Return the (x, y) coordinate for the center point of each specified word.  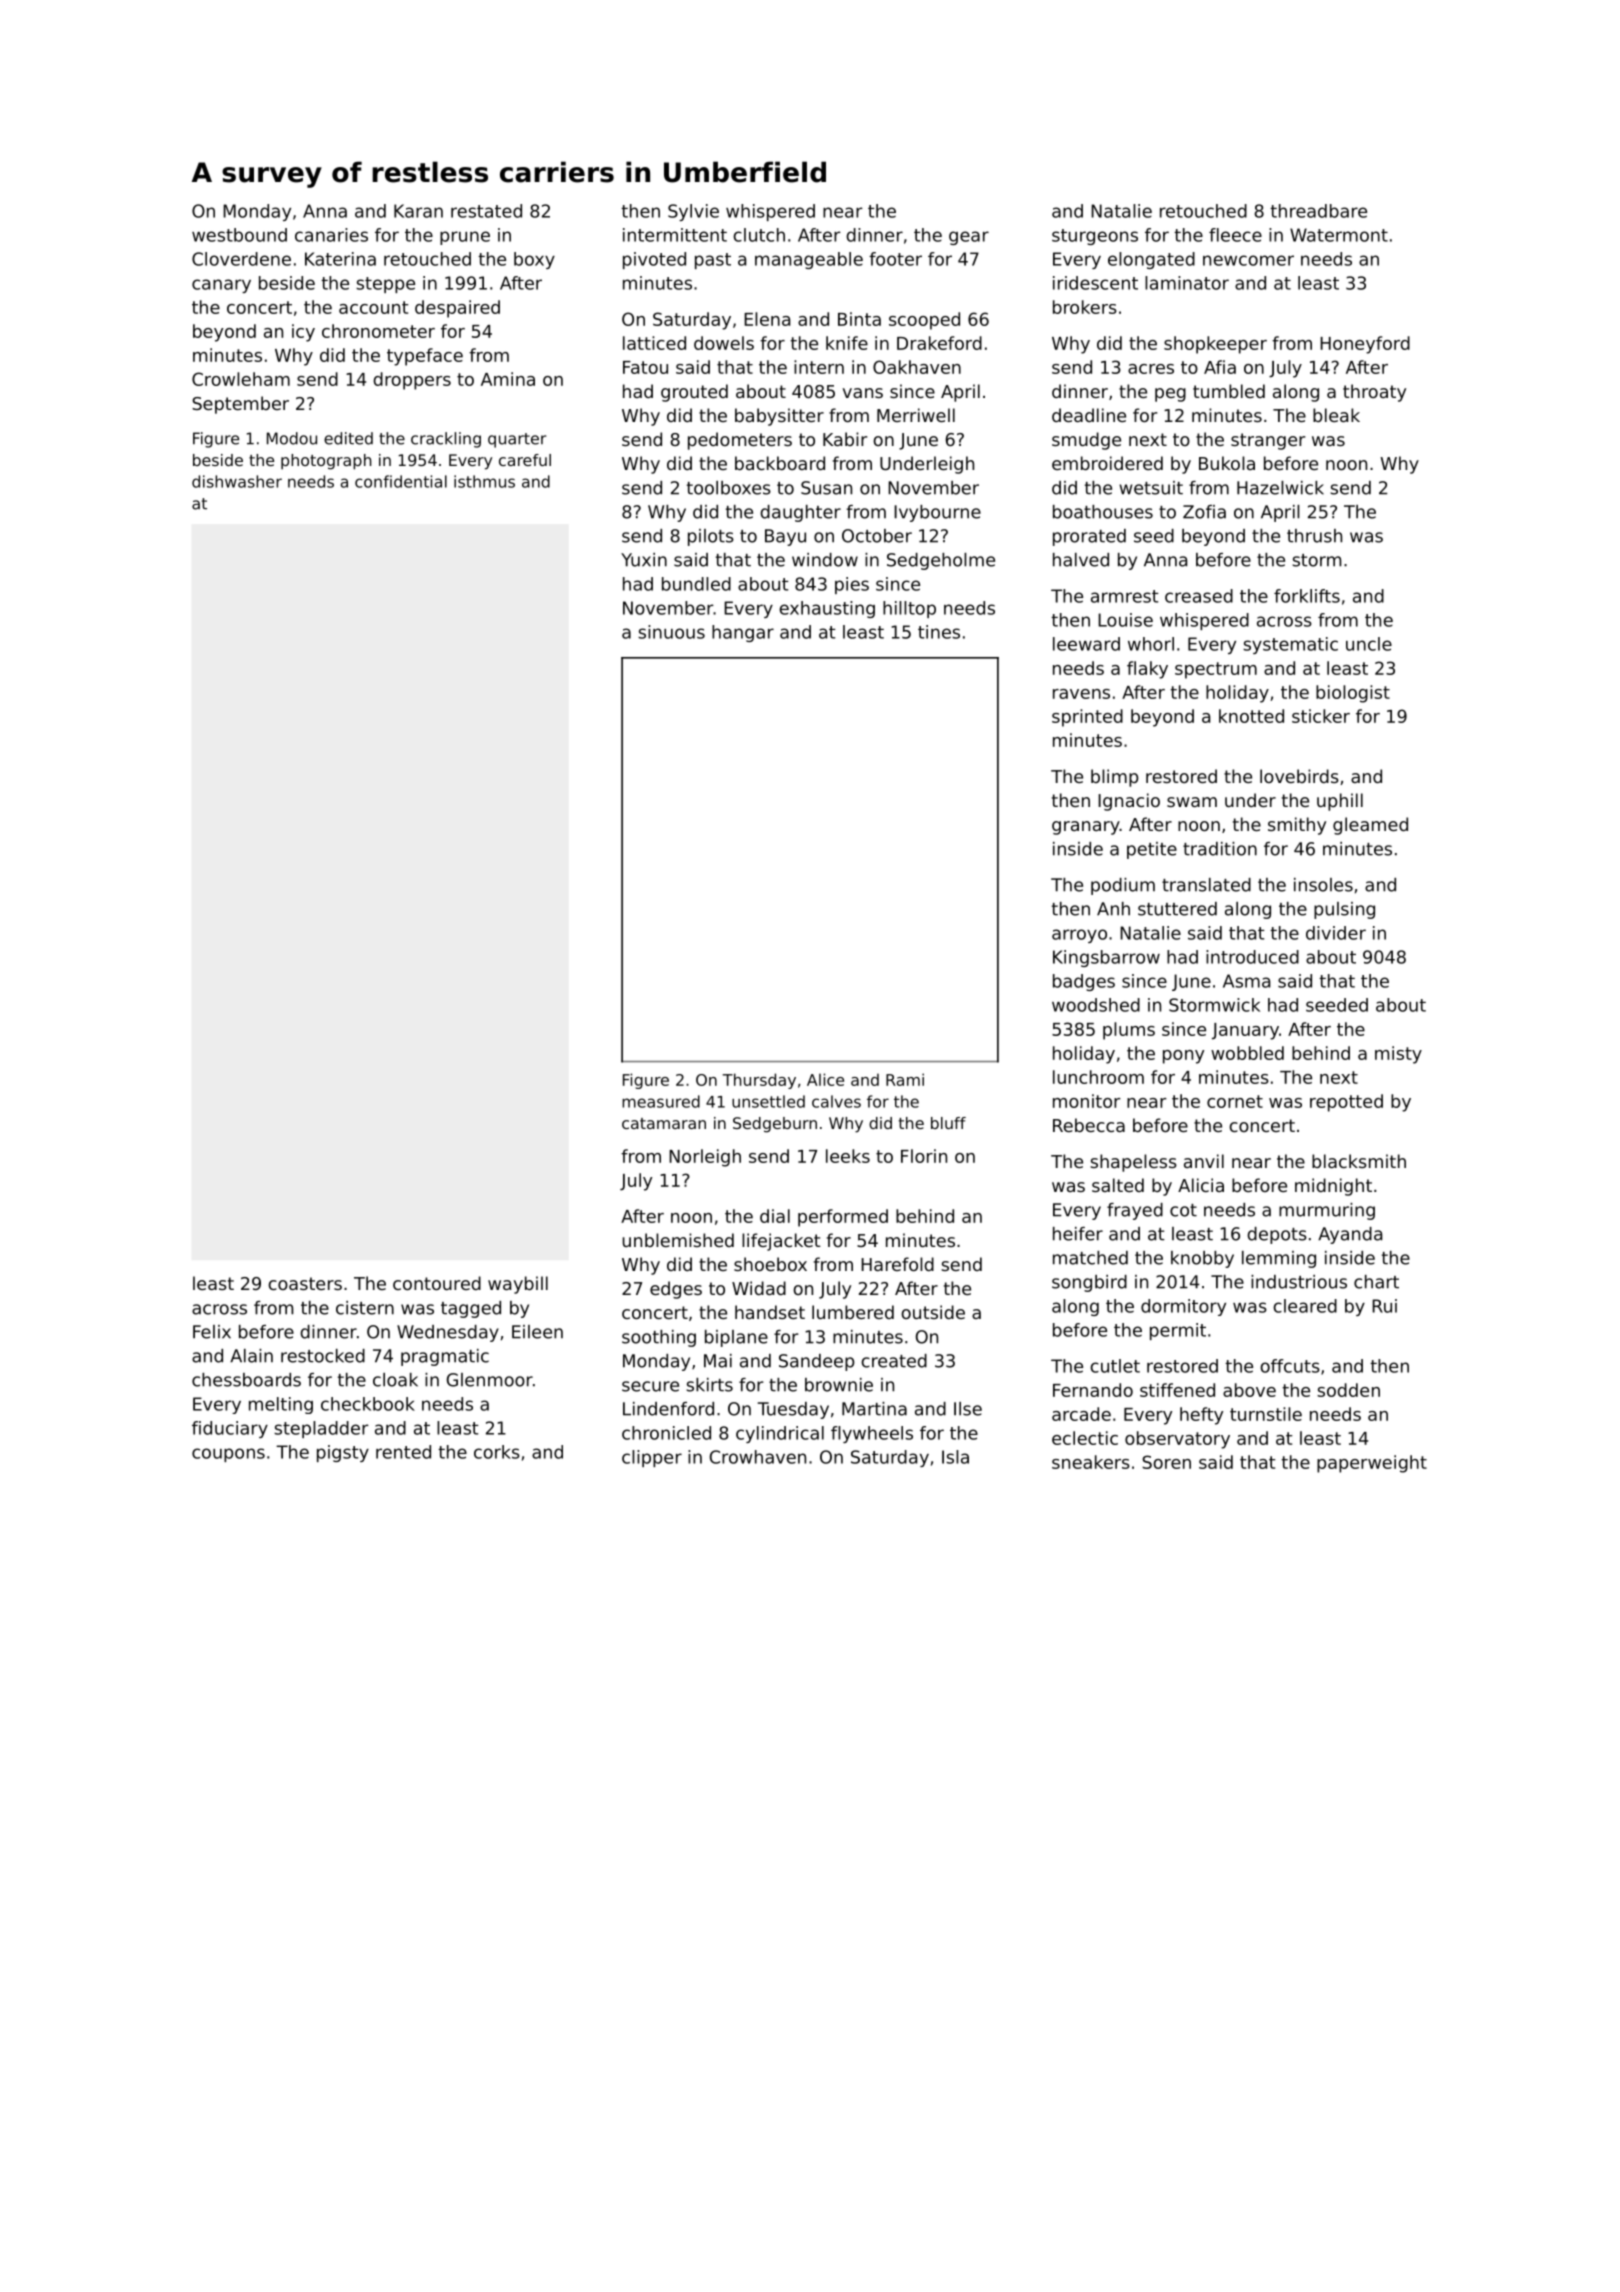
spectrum (1216, 670)
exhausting (827, 609)
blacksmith (1359, 1161)
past (713, 261)
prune (465, 238)
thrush (1314, 536)
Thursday (759, 1081)
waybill (518, 1285)
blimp (1114, 778)
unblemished (678, 1240)
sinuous (671, 632)
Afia (1220, 367)
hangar (743, 633)
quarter (517, 440)
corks (497, 1452)
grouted (694, 393)
